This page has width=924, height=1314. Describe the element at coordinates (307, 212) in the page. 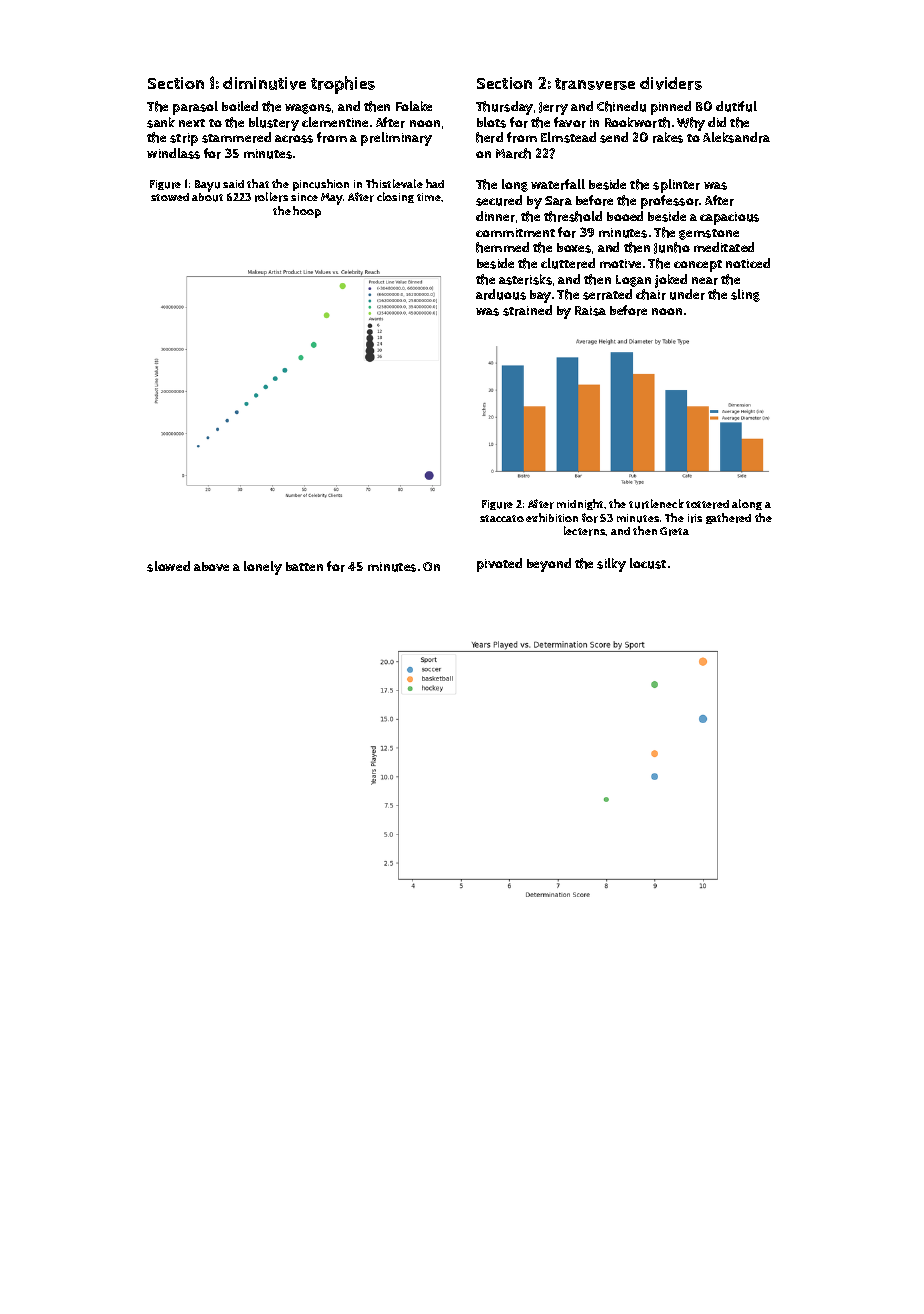

I see `hoop` at that location.
